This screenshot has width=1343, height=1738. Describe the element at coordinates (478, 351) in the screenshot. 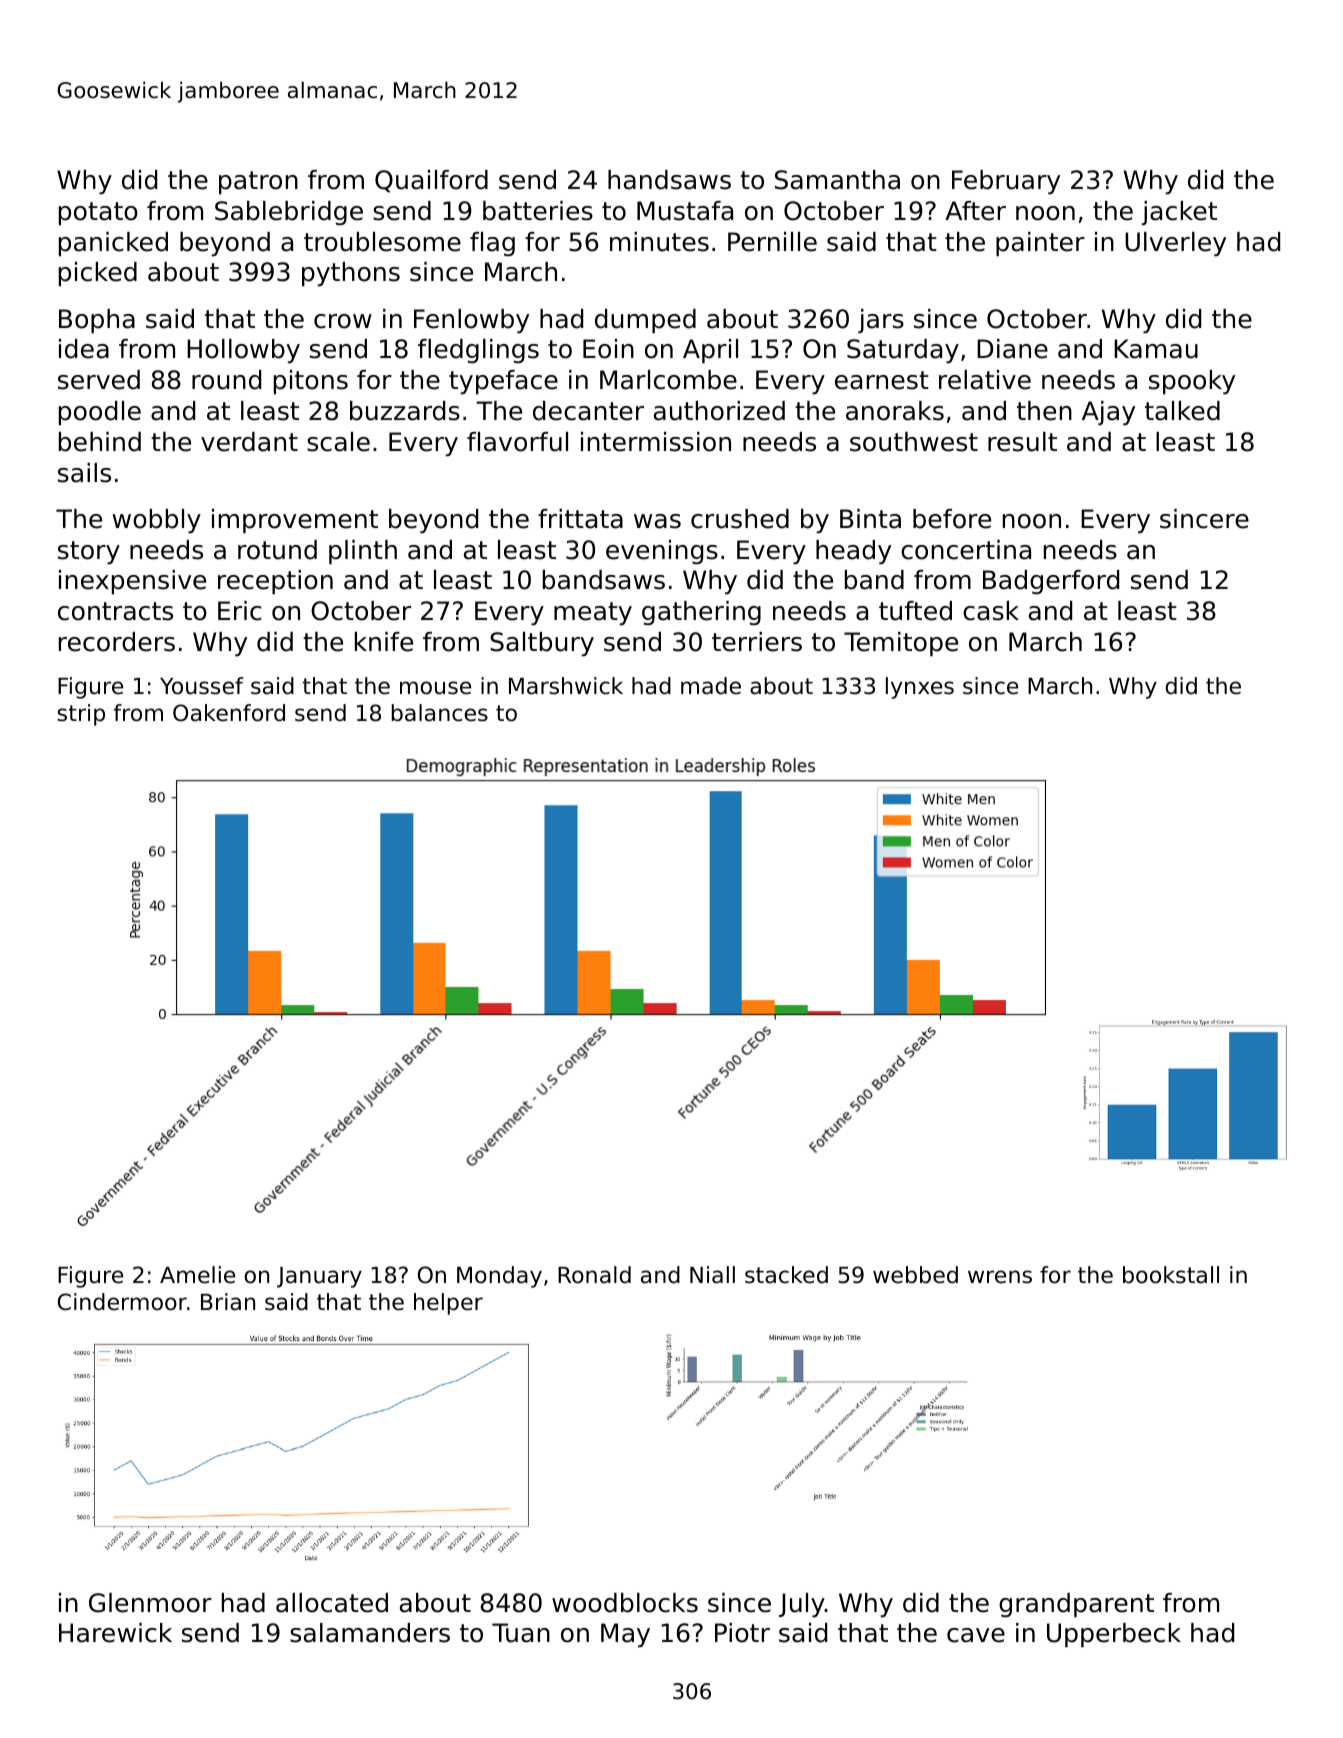

I see `fledglings` at that location.
